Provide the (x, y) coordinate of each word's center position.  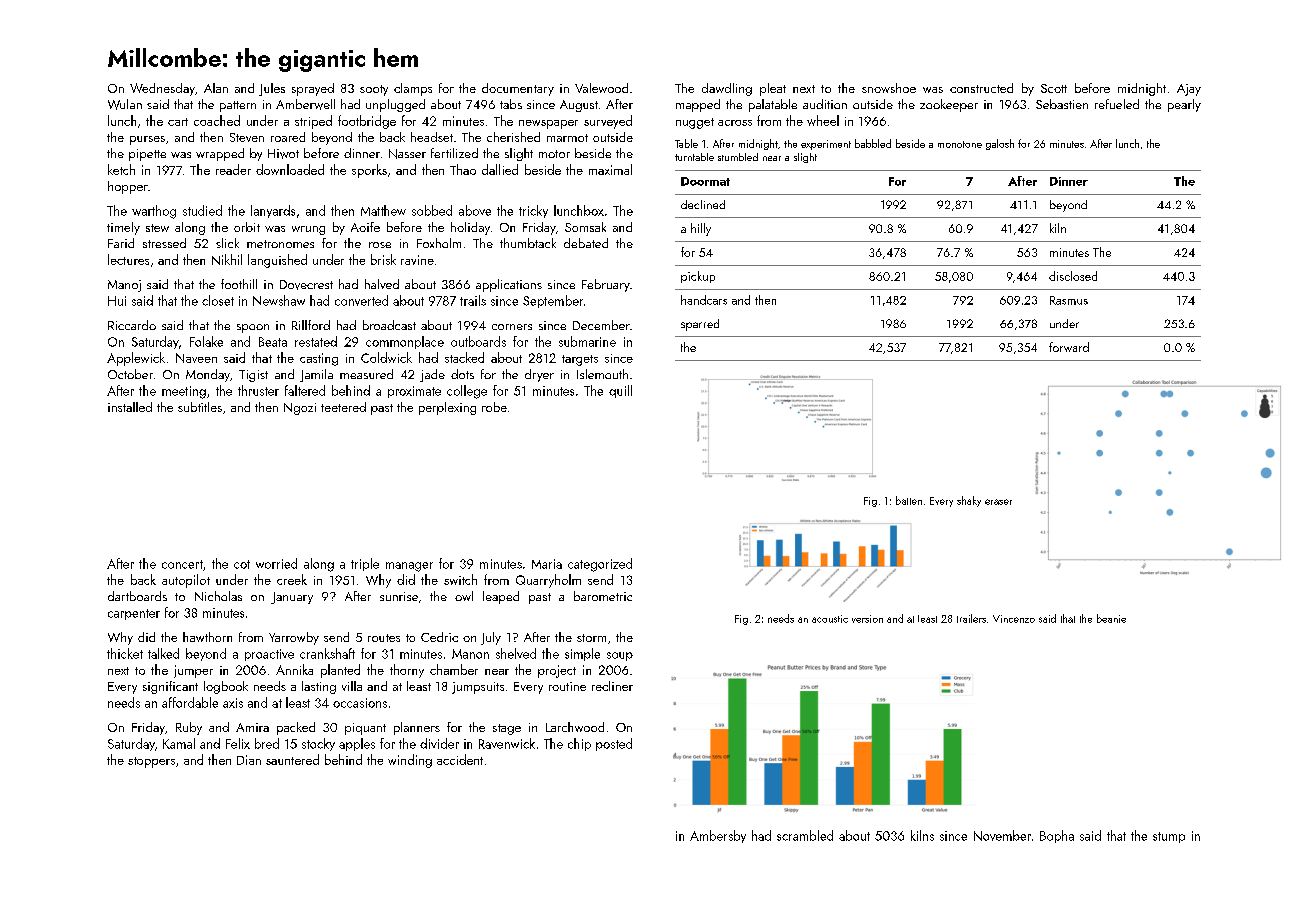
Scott (1054, 88)
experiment (826, 145)
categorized (600, 565)
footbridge (367, 122)
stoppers (151, 762)
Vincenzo (1014, 619)
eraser (998, 502)
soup (620, 656)
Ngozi (300, 409)
